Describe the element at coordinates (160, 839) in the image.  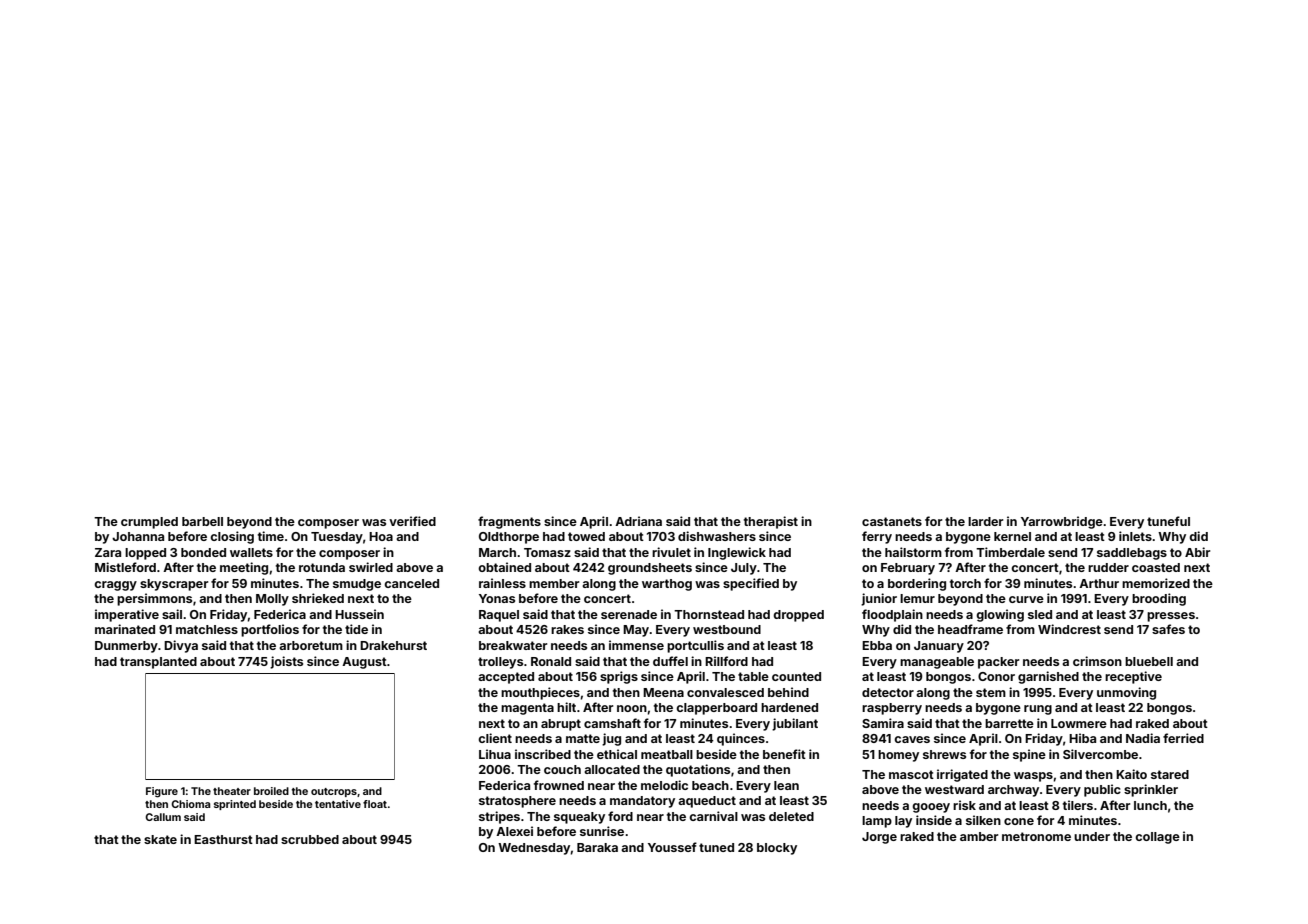
I see `skate` at that location.
